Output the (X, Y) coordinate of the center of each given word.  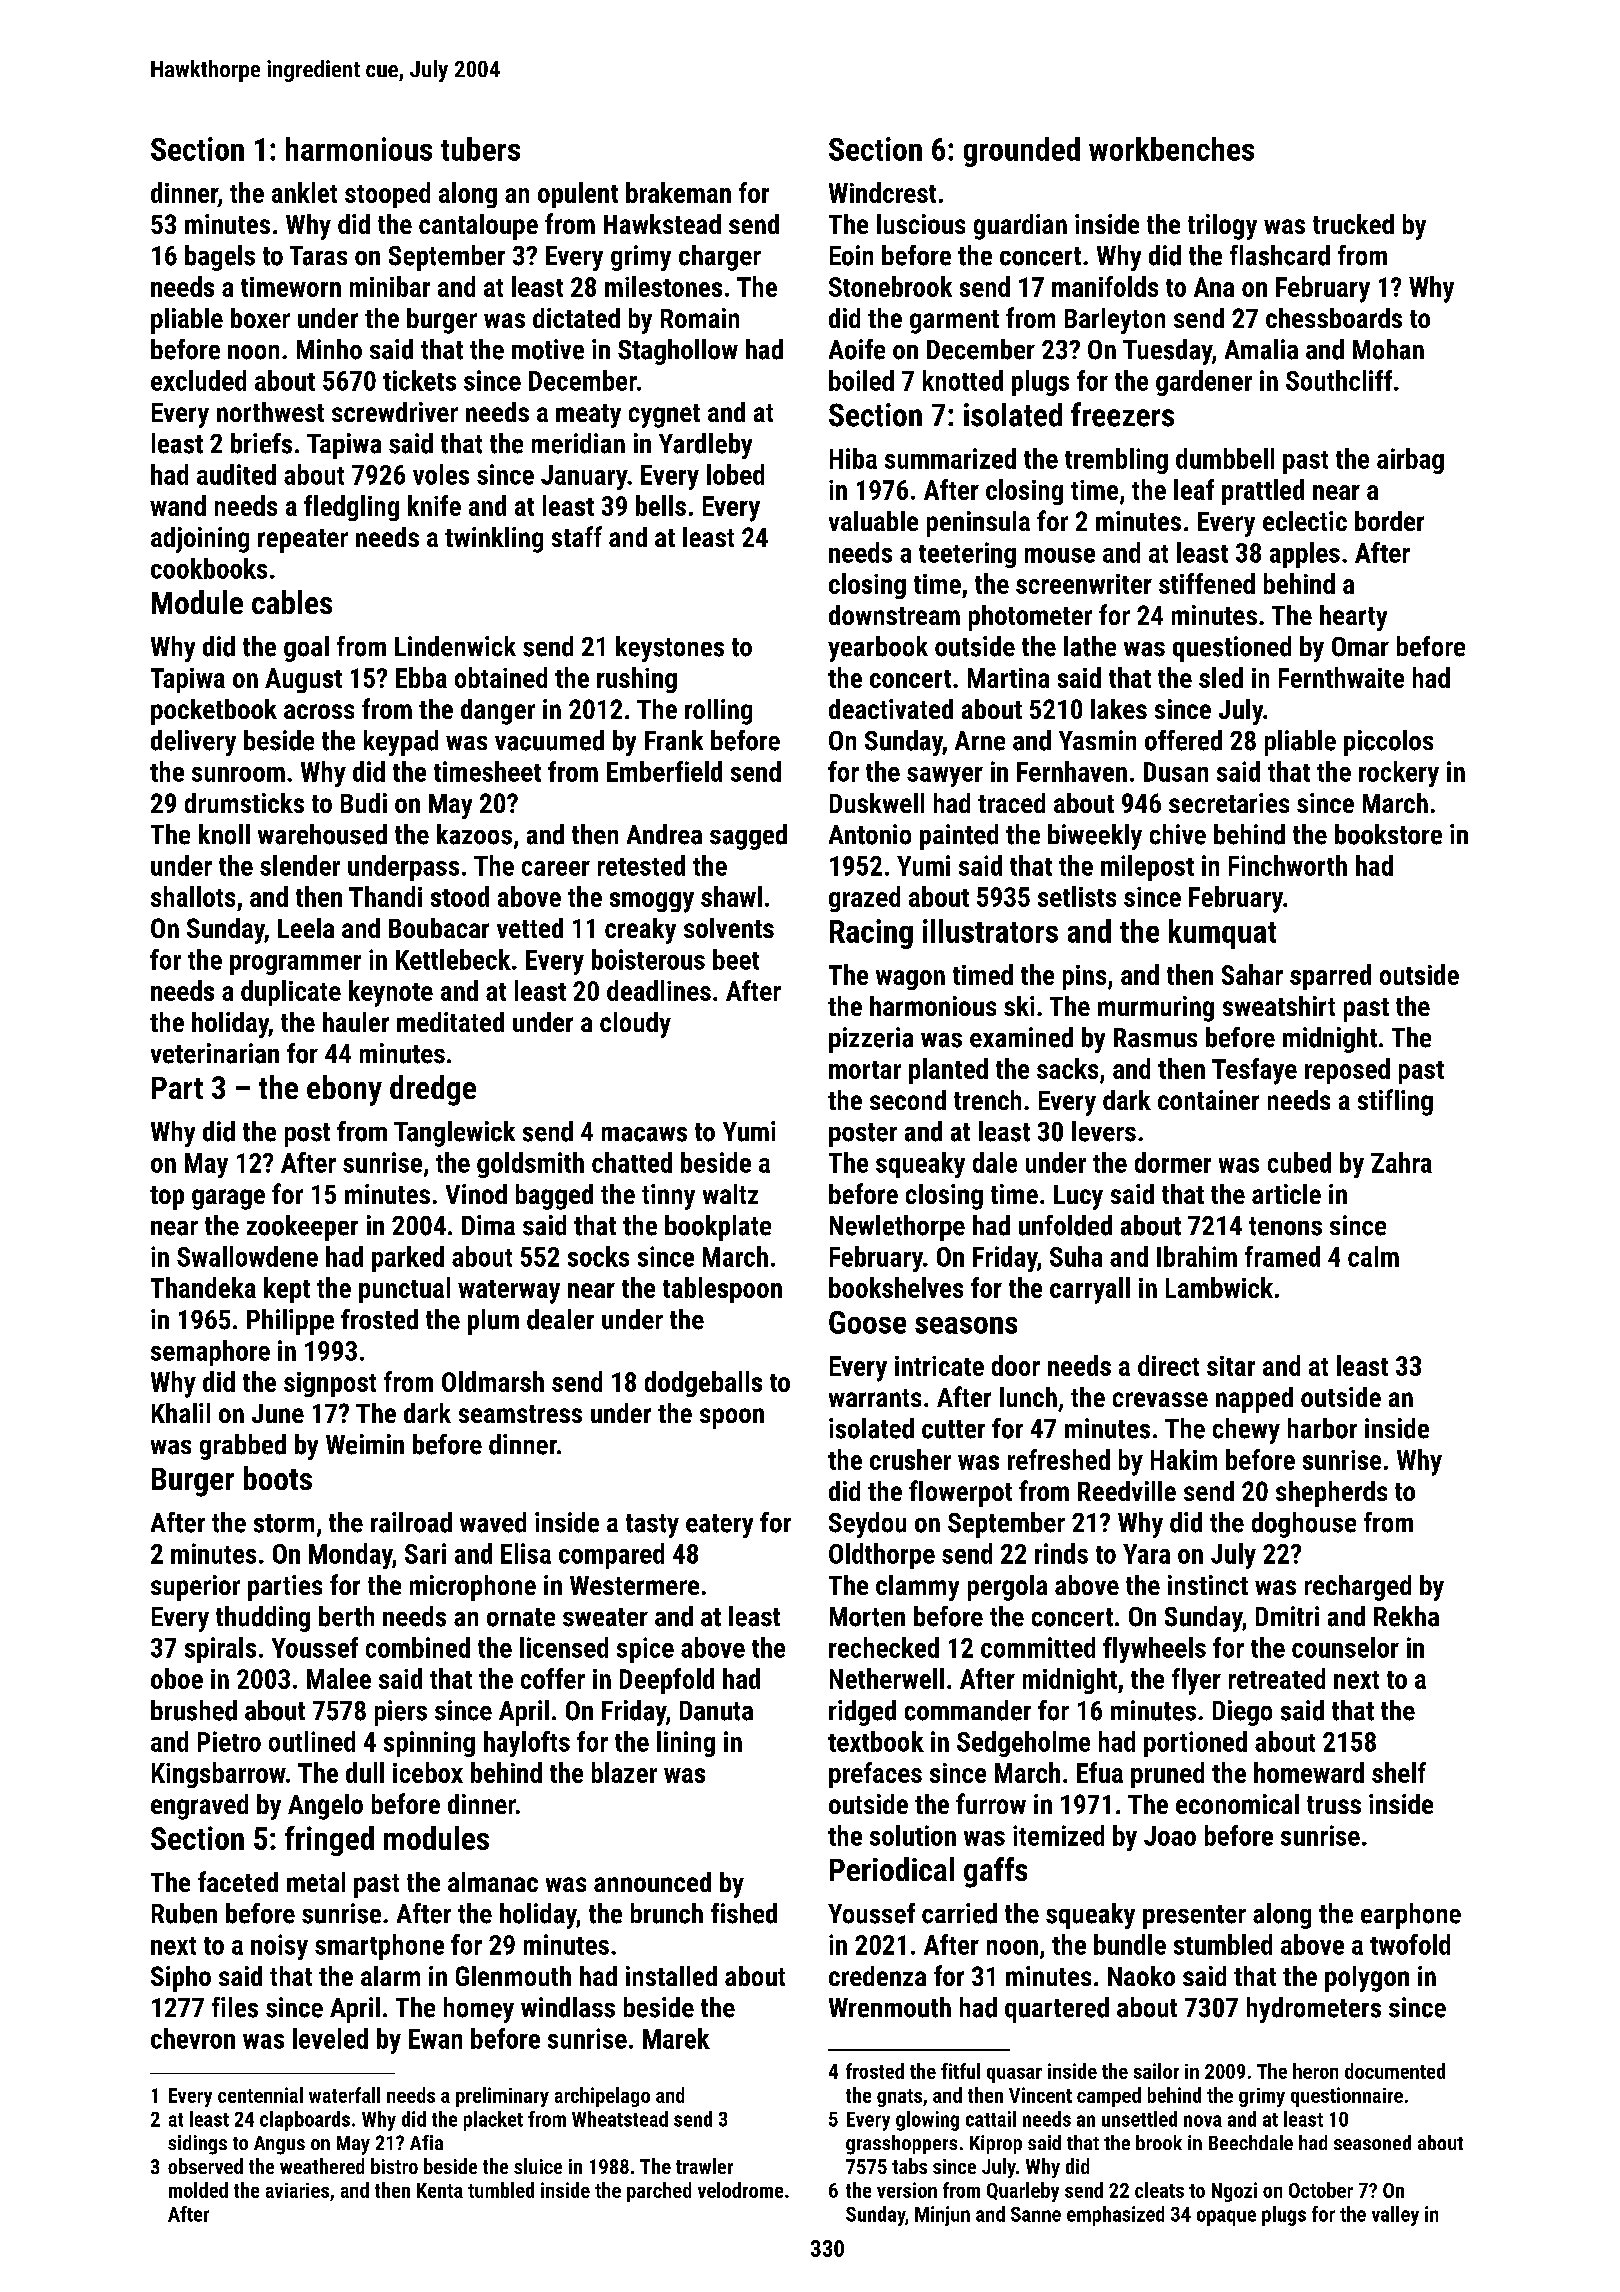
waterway (509, 1292)
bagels (220, 258)
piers (401, 1713)
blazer (624, 1772)
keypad (401, 743)
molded (198, 2190)
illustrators (990, 931)
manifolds (1105, 286)
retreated (1277, 1678)
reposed (1347, 1071)
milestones (663, 286)
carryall (1090, 1290)
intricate (939, 1366)
